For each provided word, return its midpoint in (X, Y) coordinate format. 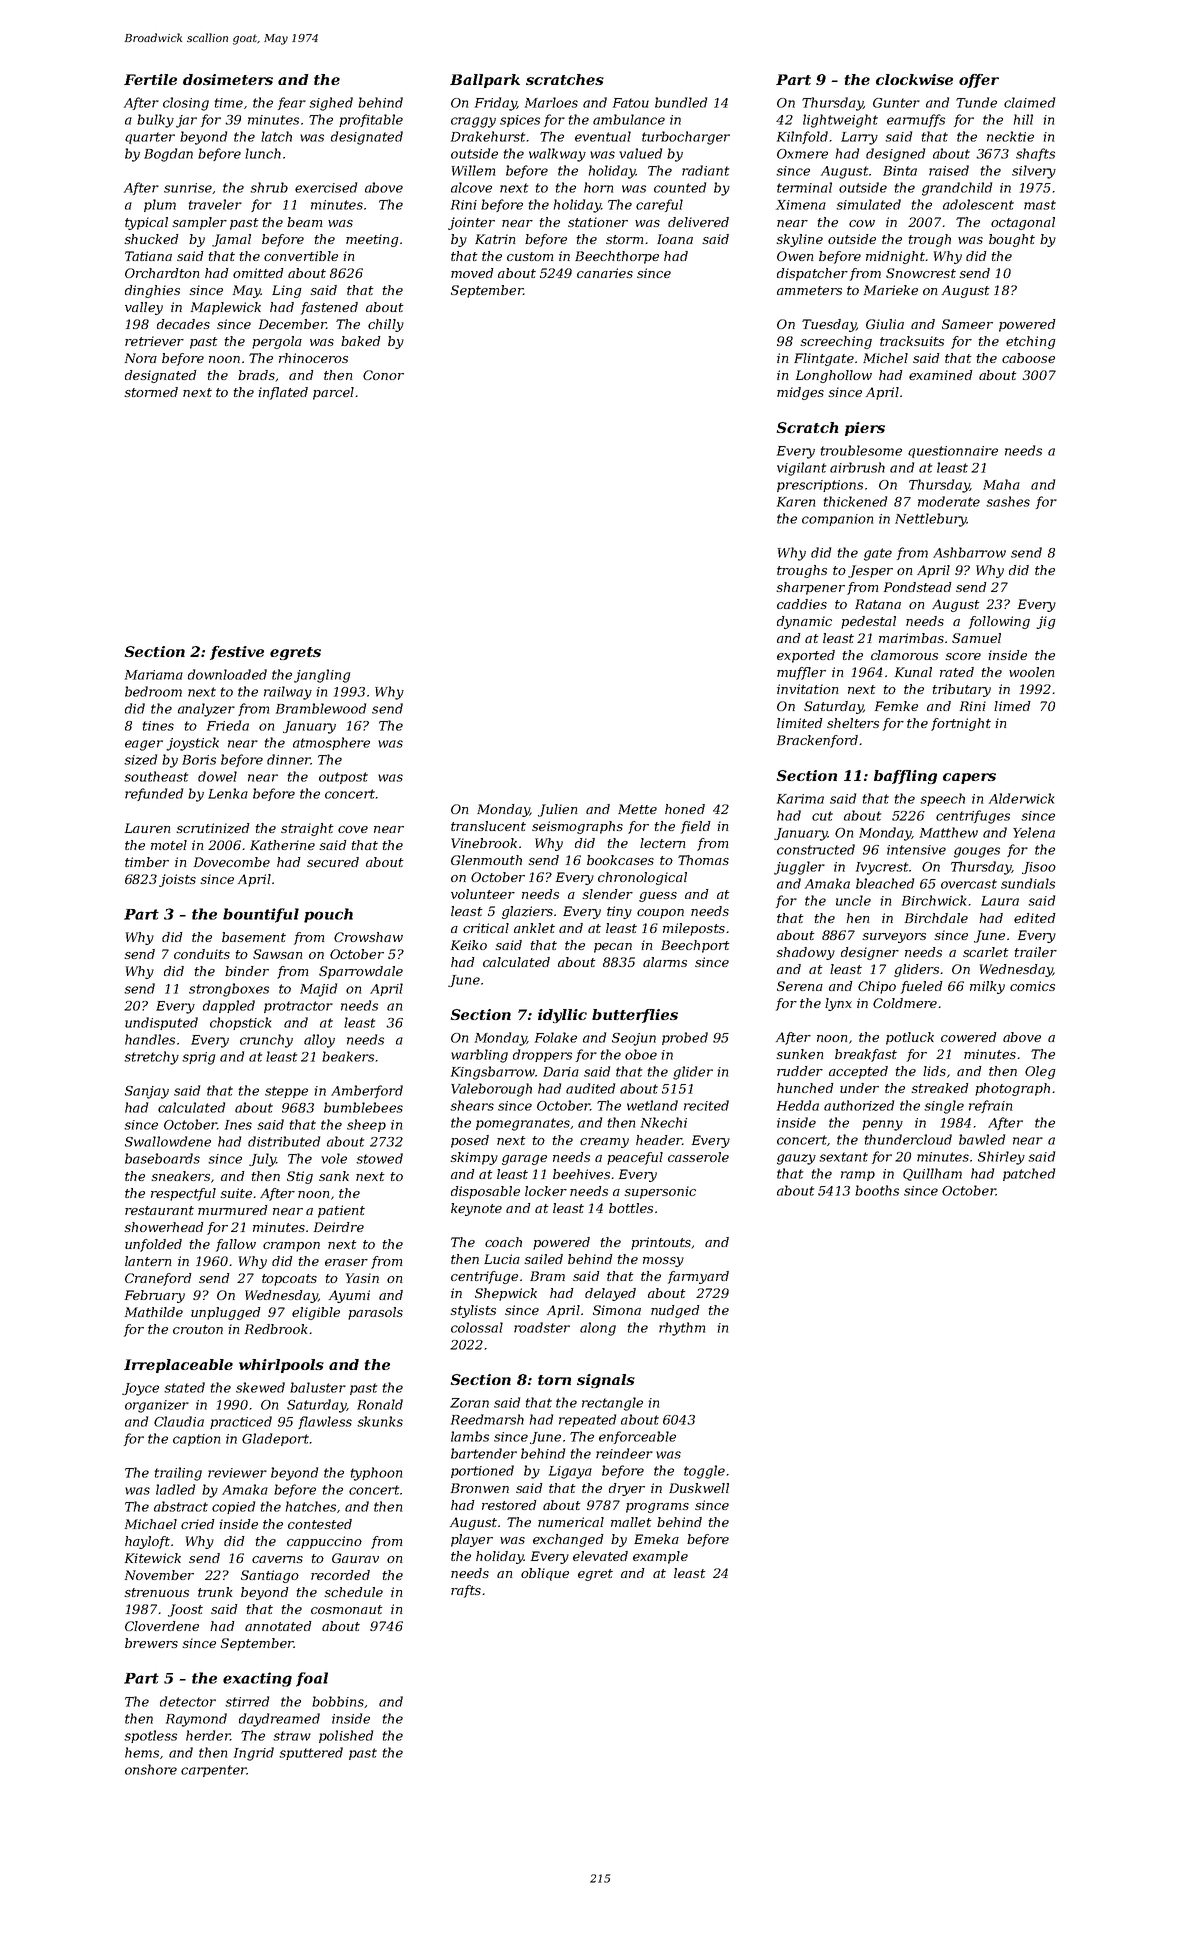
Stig (300, 1177)
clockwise (914, 79)
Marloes (551, 102)
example (660, 1557)
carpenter (214, 1771)
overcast (969, 884)
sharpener (810, 588)
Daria (561, 1072)
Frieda (228, 725)
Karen (796, 502)
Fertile (150, 79)
